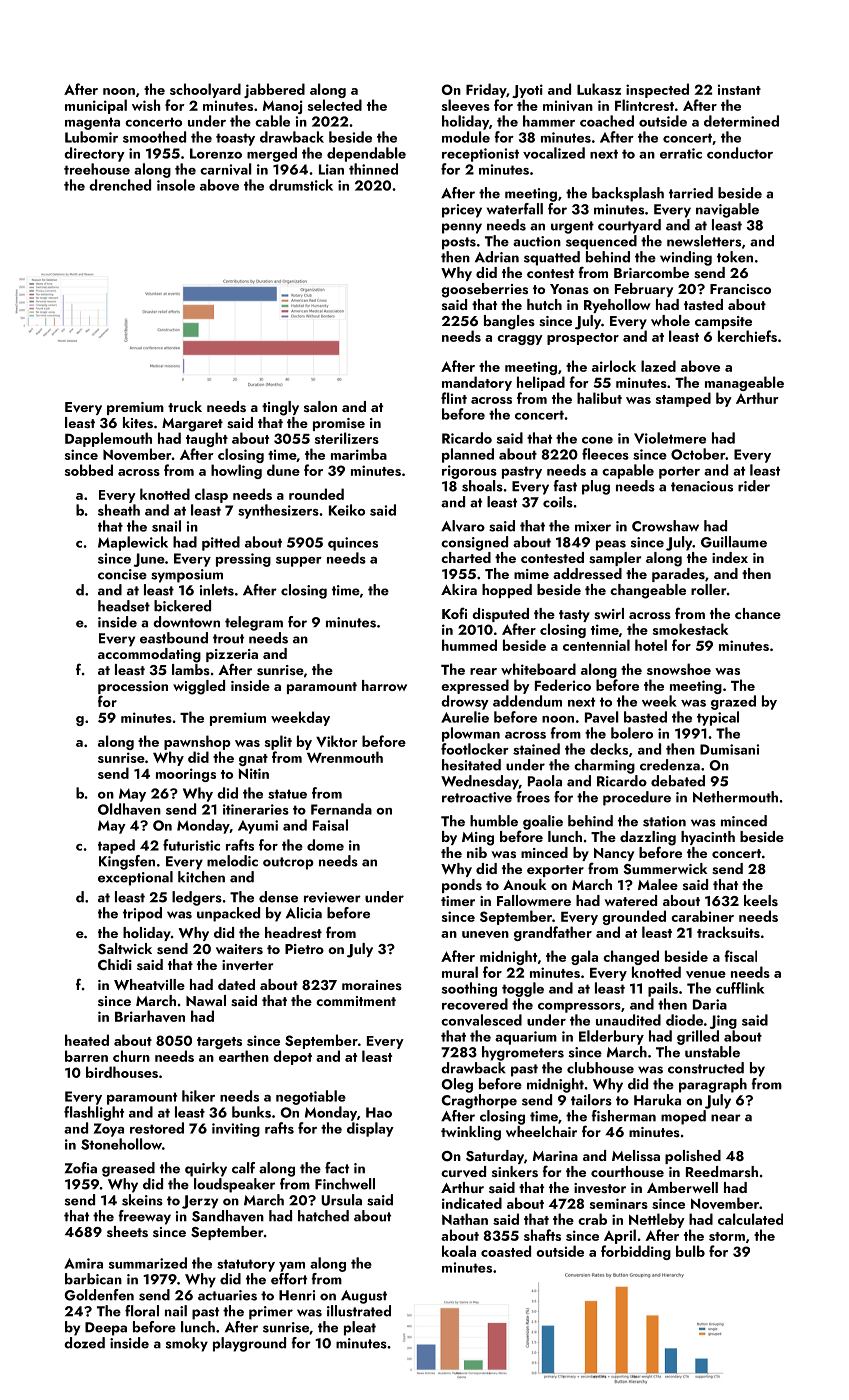  I want to click on tingly, so click(280, 408).
